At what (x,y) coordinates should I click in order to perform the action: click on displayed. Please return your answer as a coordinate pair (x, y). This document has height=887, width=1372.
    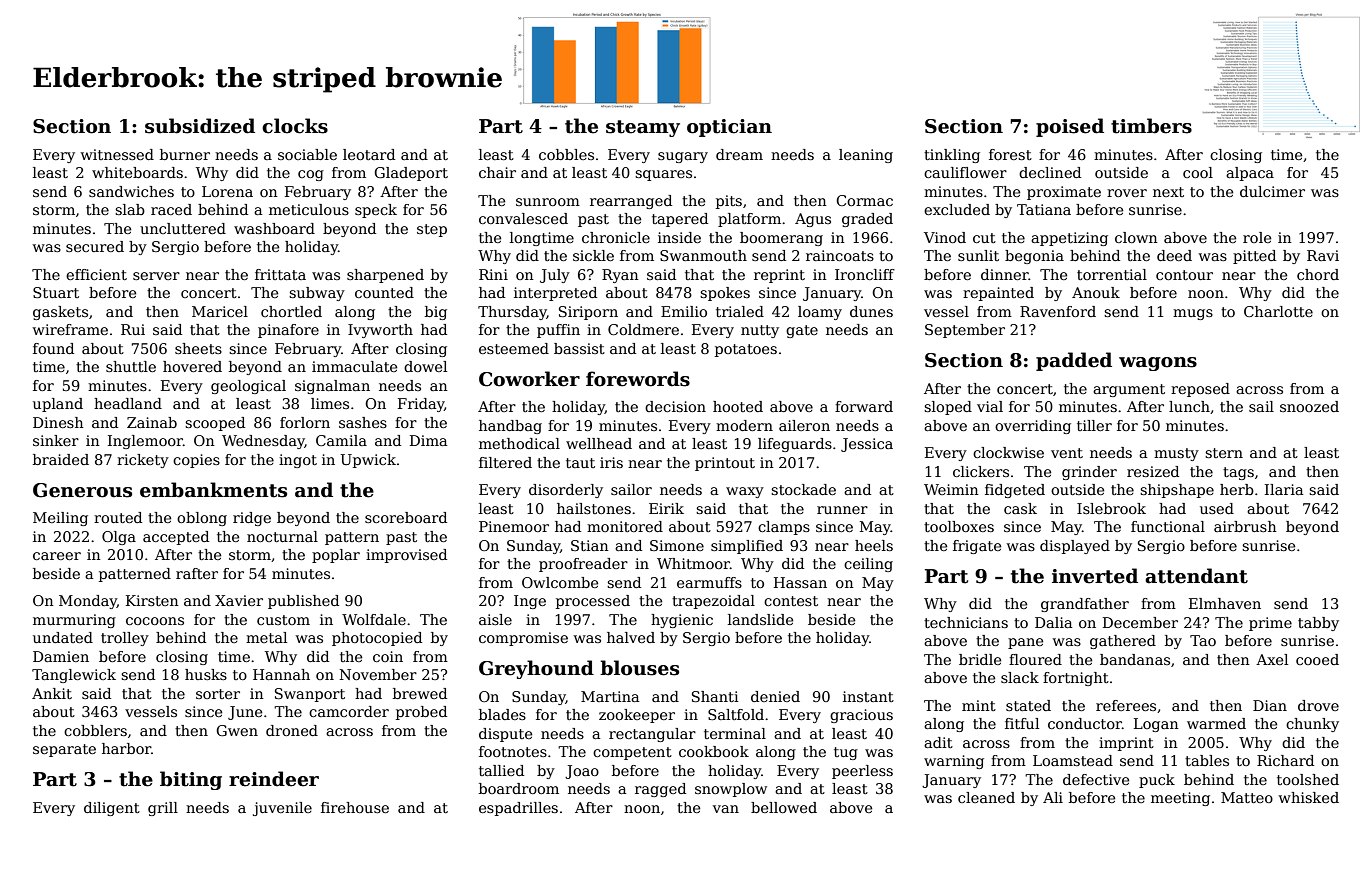
    Looking at the image, I should click on (1075, 547).
